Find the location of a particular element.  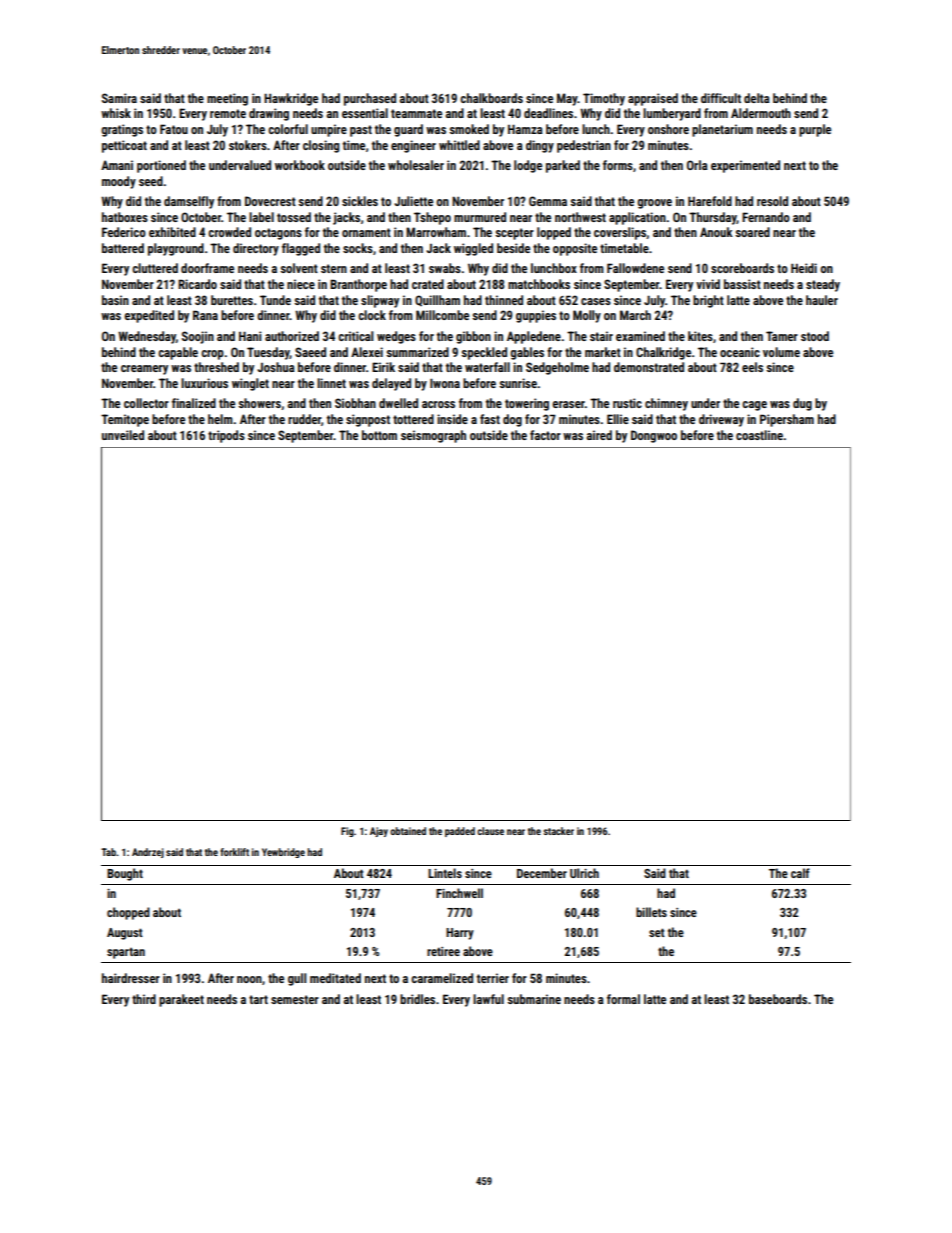

Dongwoo is located at coordinates (654, 436).
